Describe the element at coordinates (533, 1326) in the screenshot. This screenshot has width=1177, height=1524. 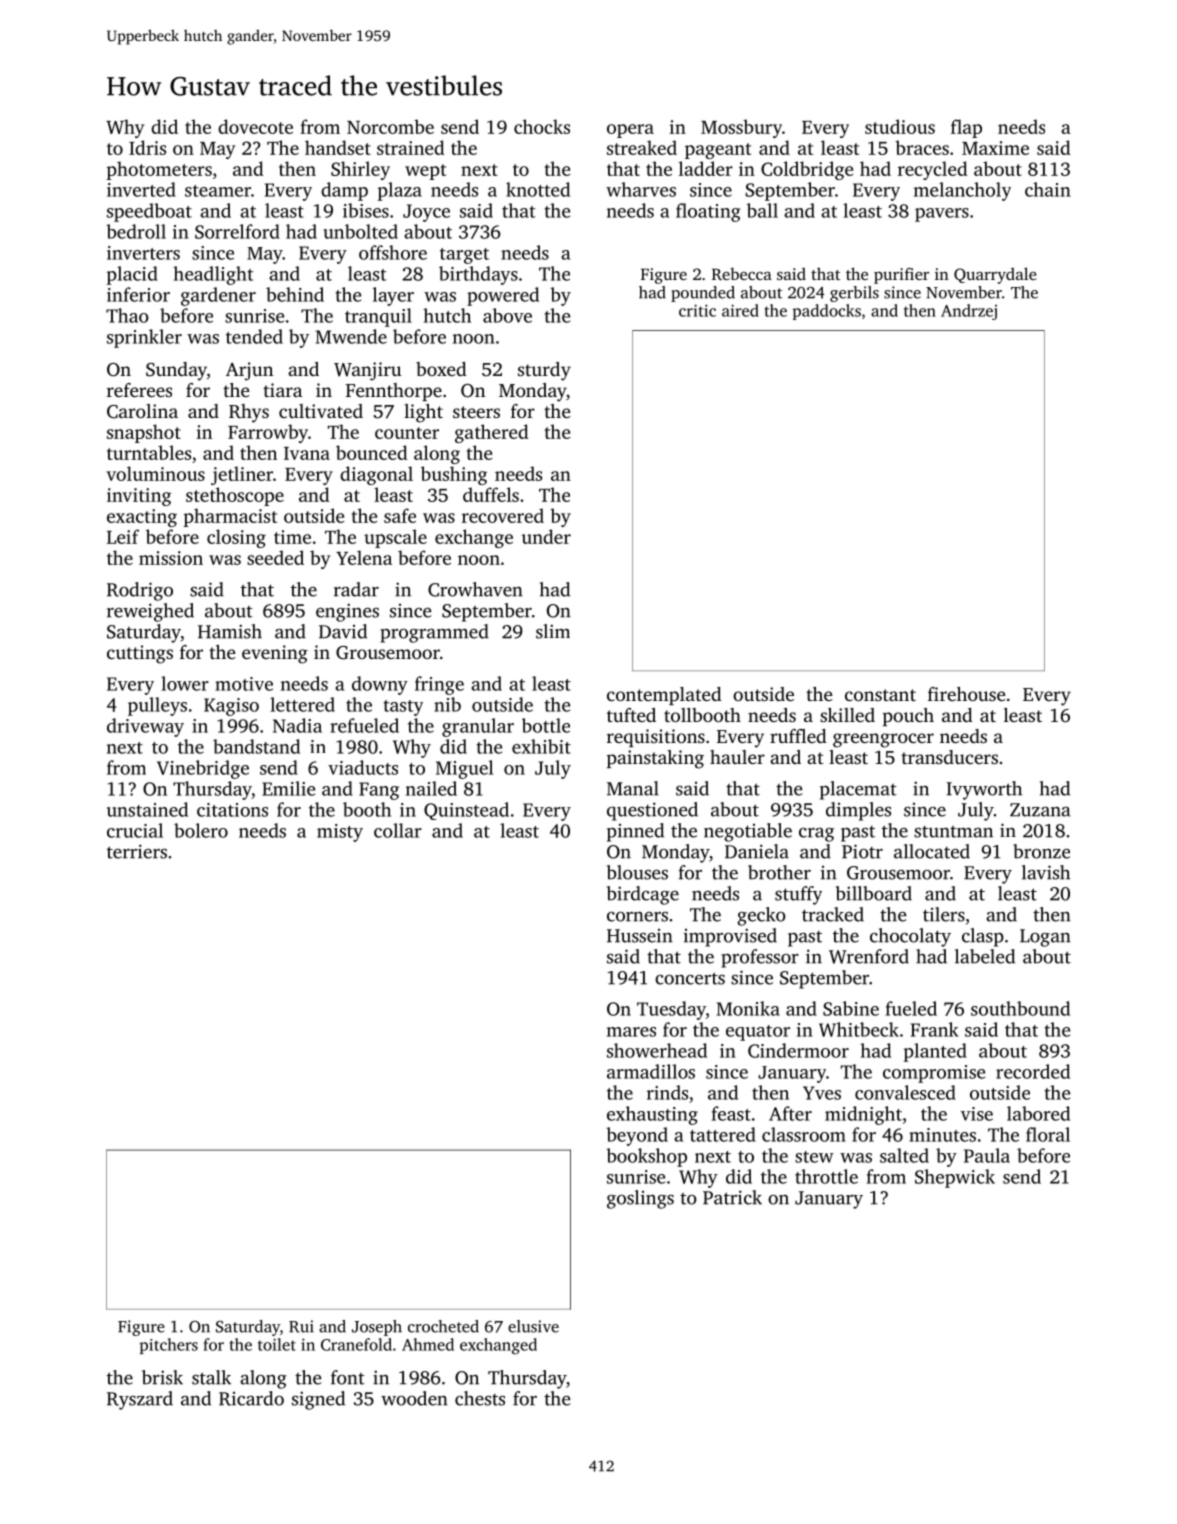
I see `elusive` at that location.
